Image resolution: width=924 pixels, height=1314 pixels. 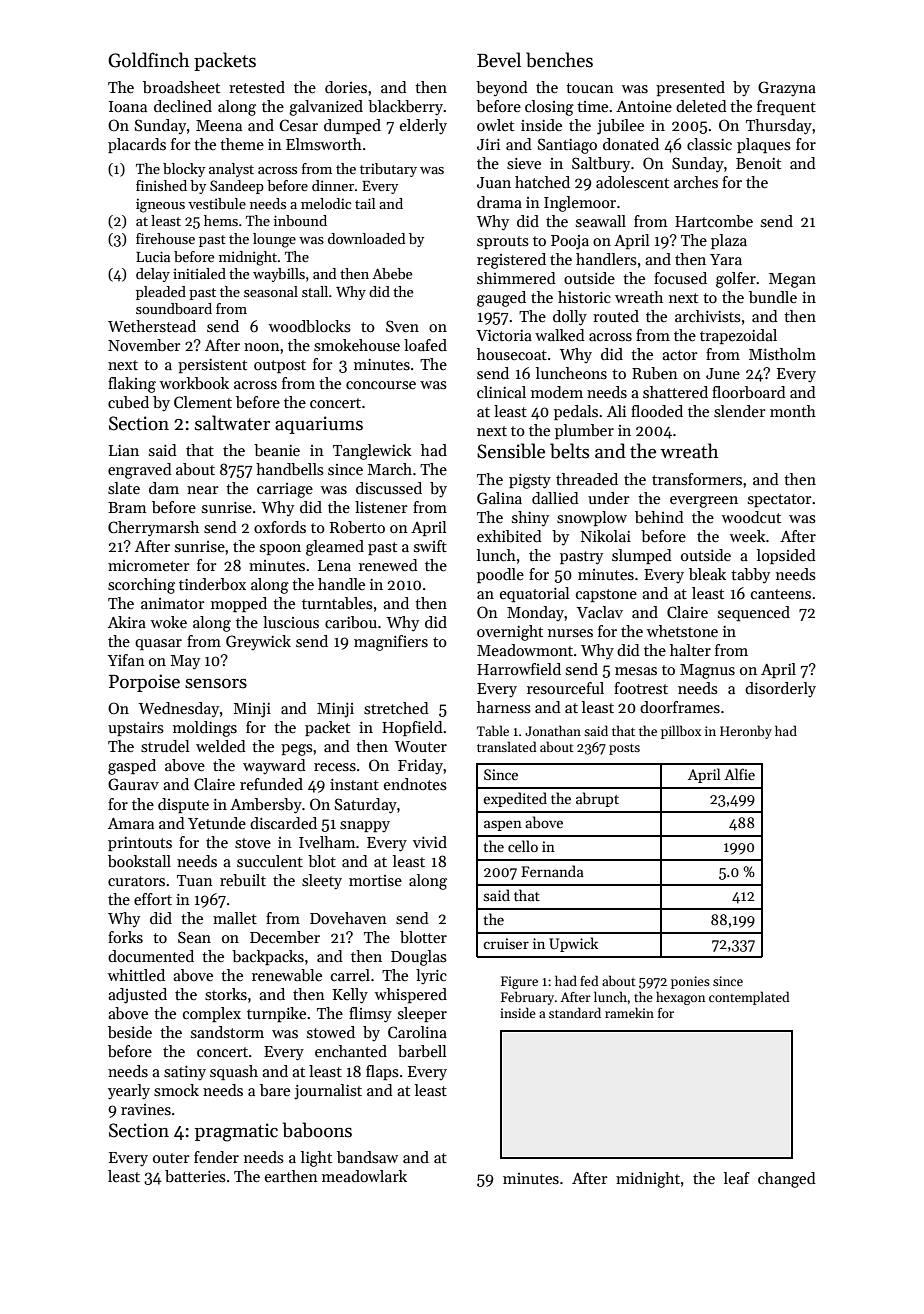 What do you see at coordinates (606, 536) in the screenshot?
I see `Nikolai` at bounding box center [606, 536].
